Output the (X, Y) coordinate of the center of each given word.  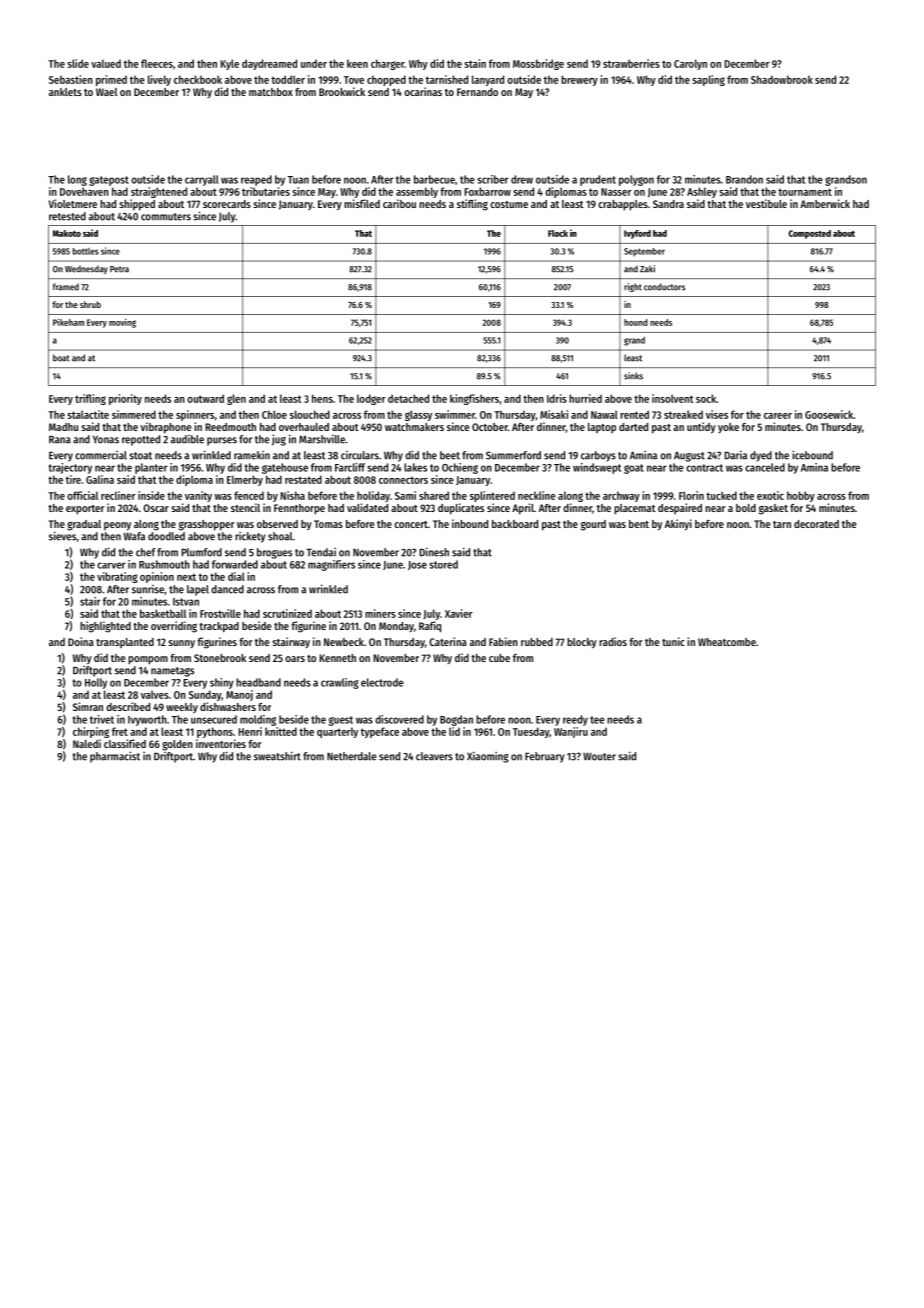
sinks (633, 376)
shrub (90, 304)
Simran (88, 706)
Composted (809, 234)
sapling (708, 80)
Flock (558, 233)
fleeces (157, 63)
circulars (360, 455)
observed (277, 524)
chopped (386, 80)
